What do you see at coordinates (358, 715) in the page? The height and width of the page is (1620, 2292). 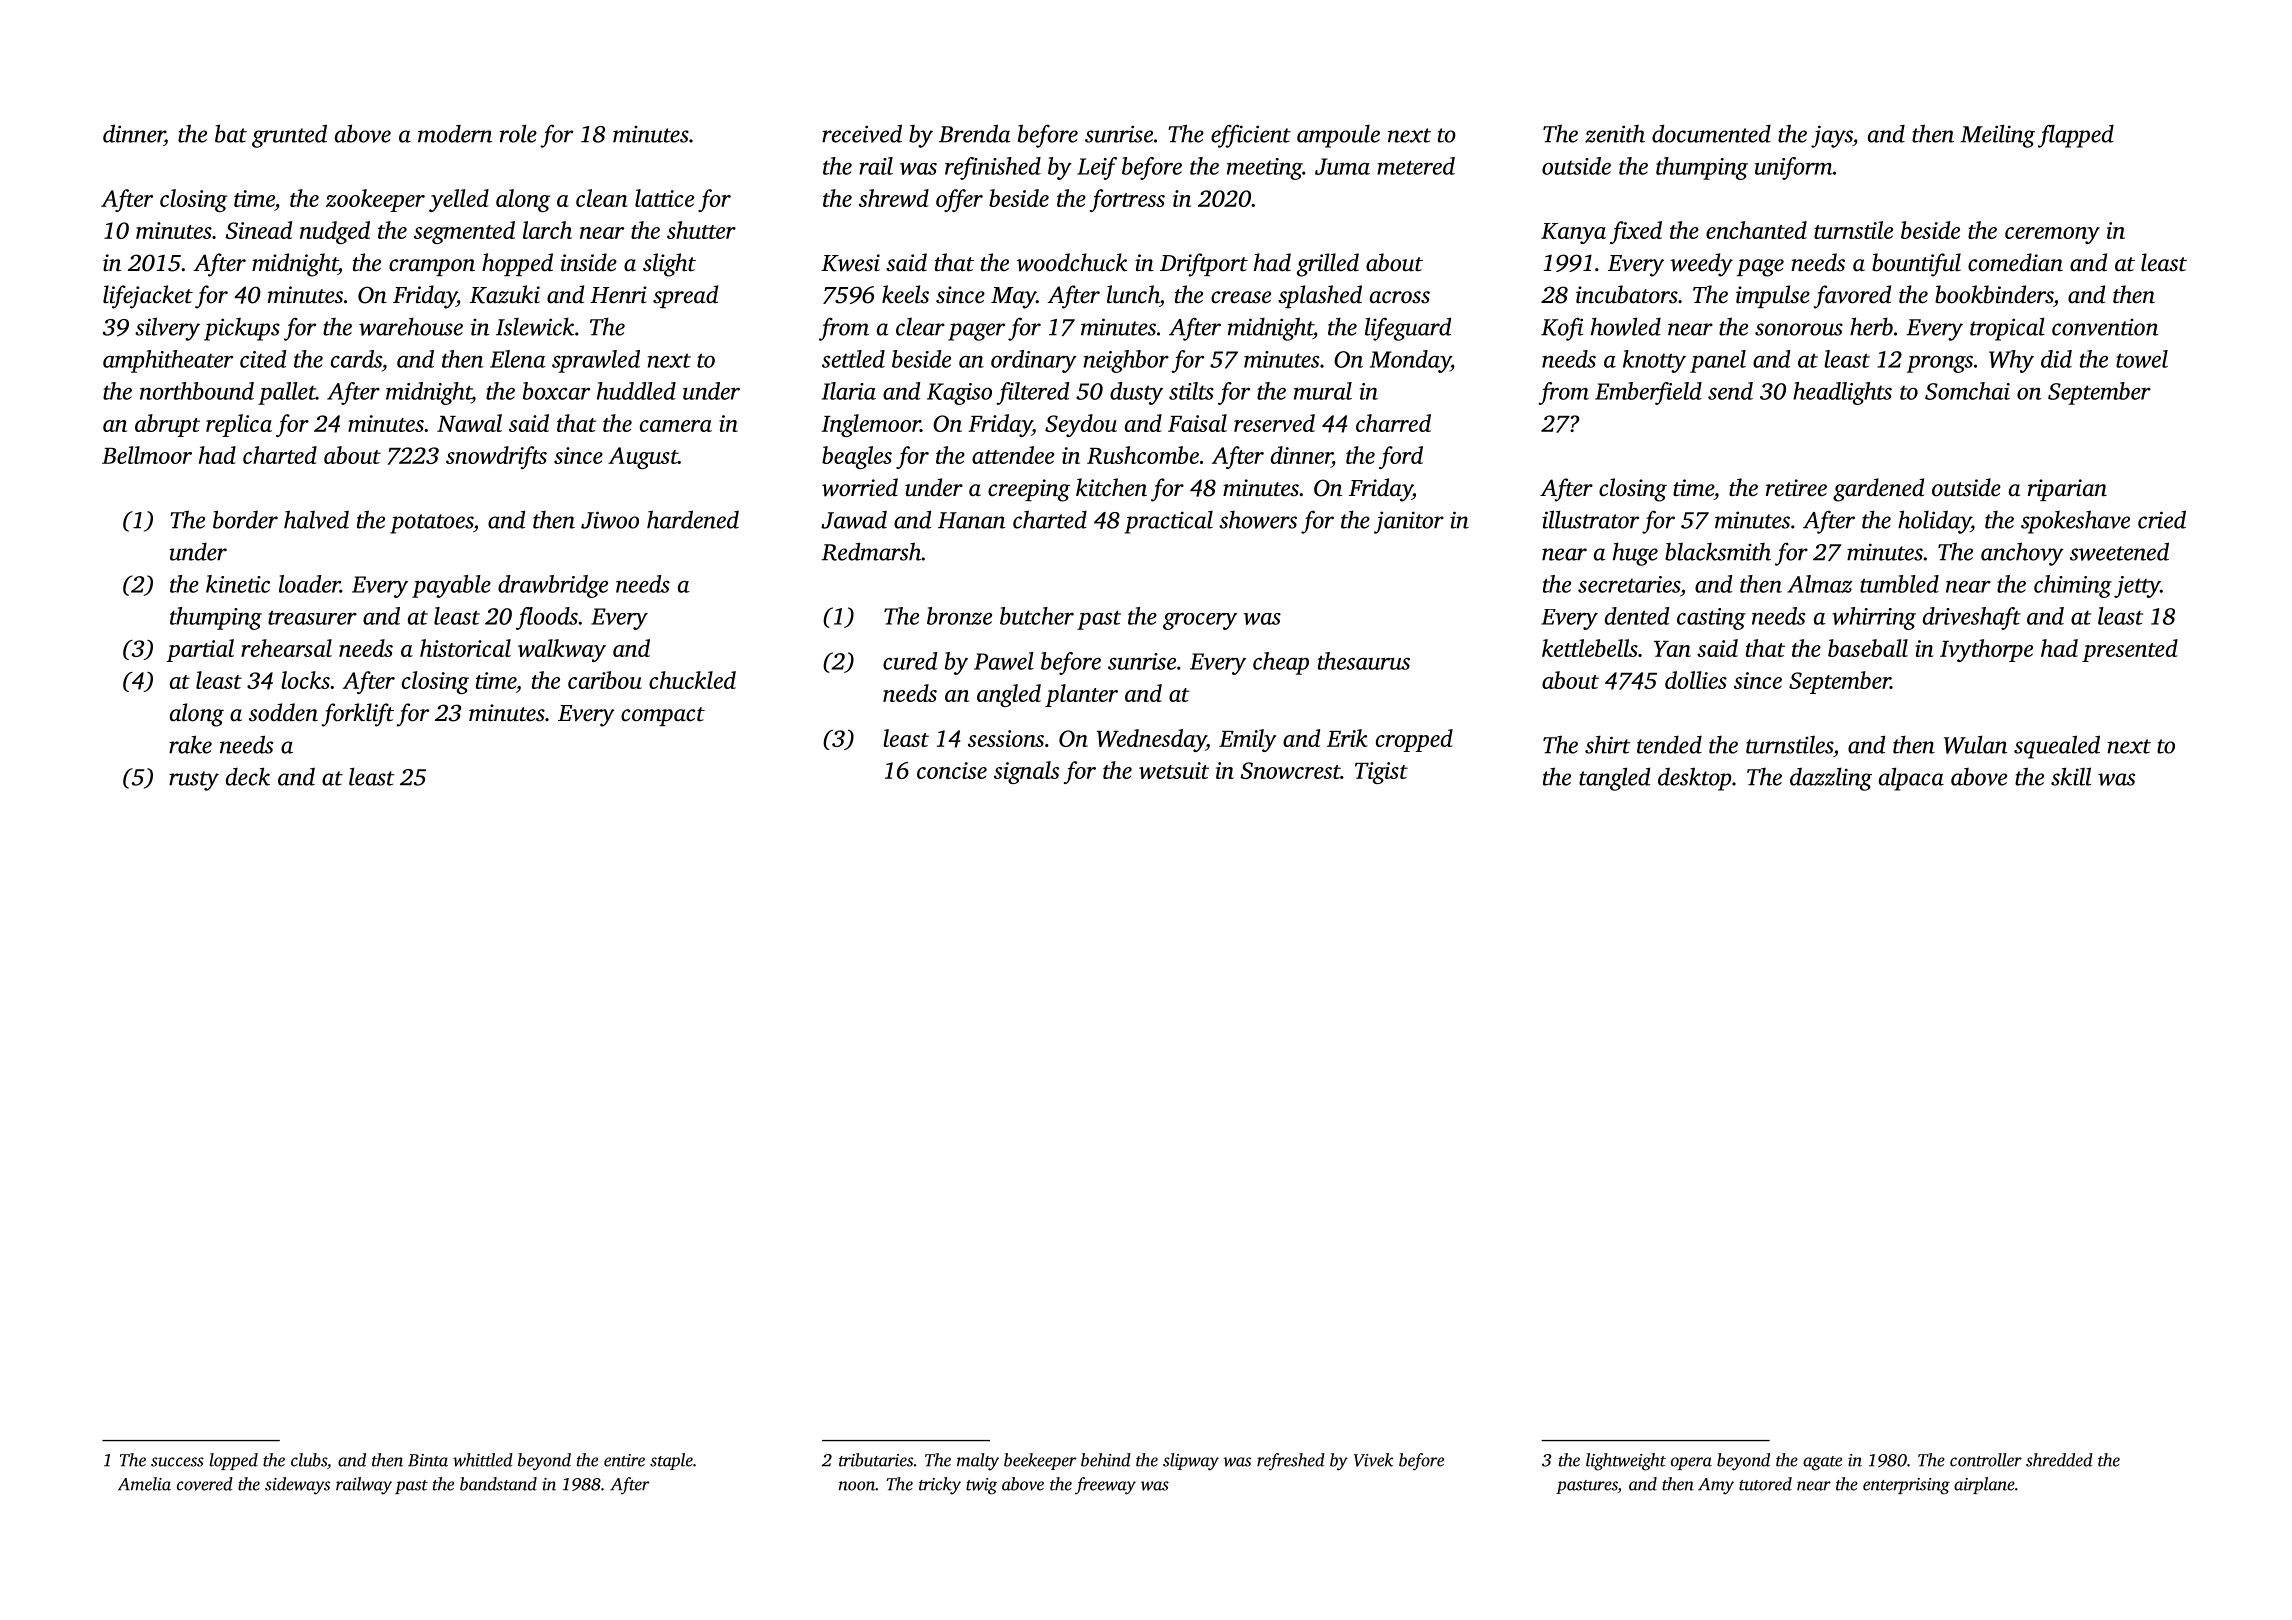 I see `forklift` at bounding box center [358, 715].
